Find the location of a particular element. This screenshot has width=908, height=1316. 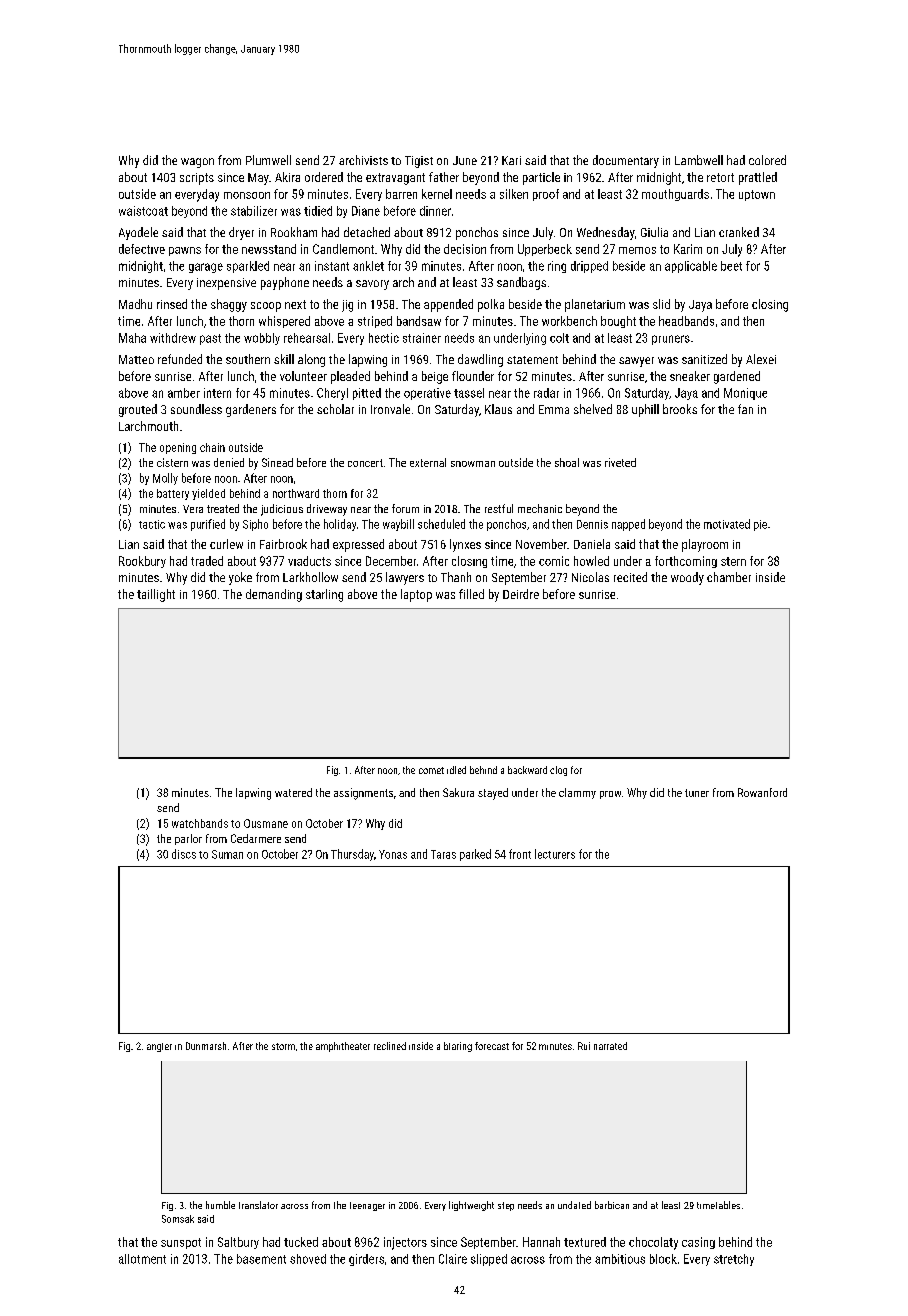

lecturers is located at coordinates (555, 854).
